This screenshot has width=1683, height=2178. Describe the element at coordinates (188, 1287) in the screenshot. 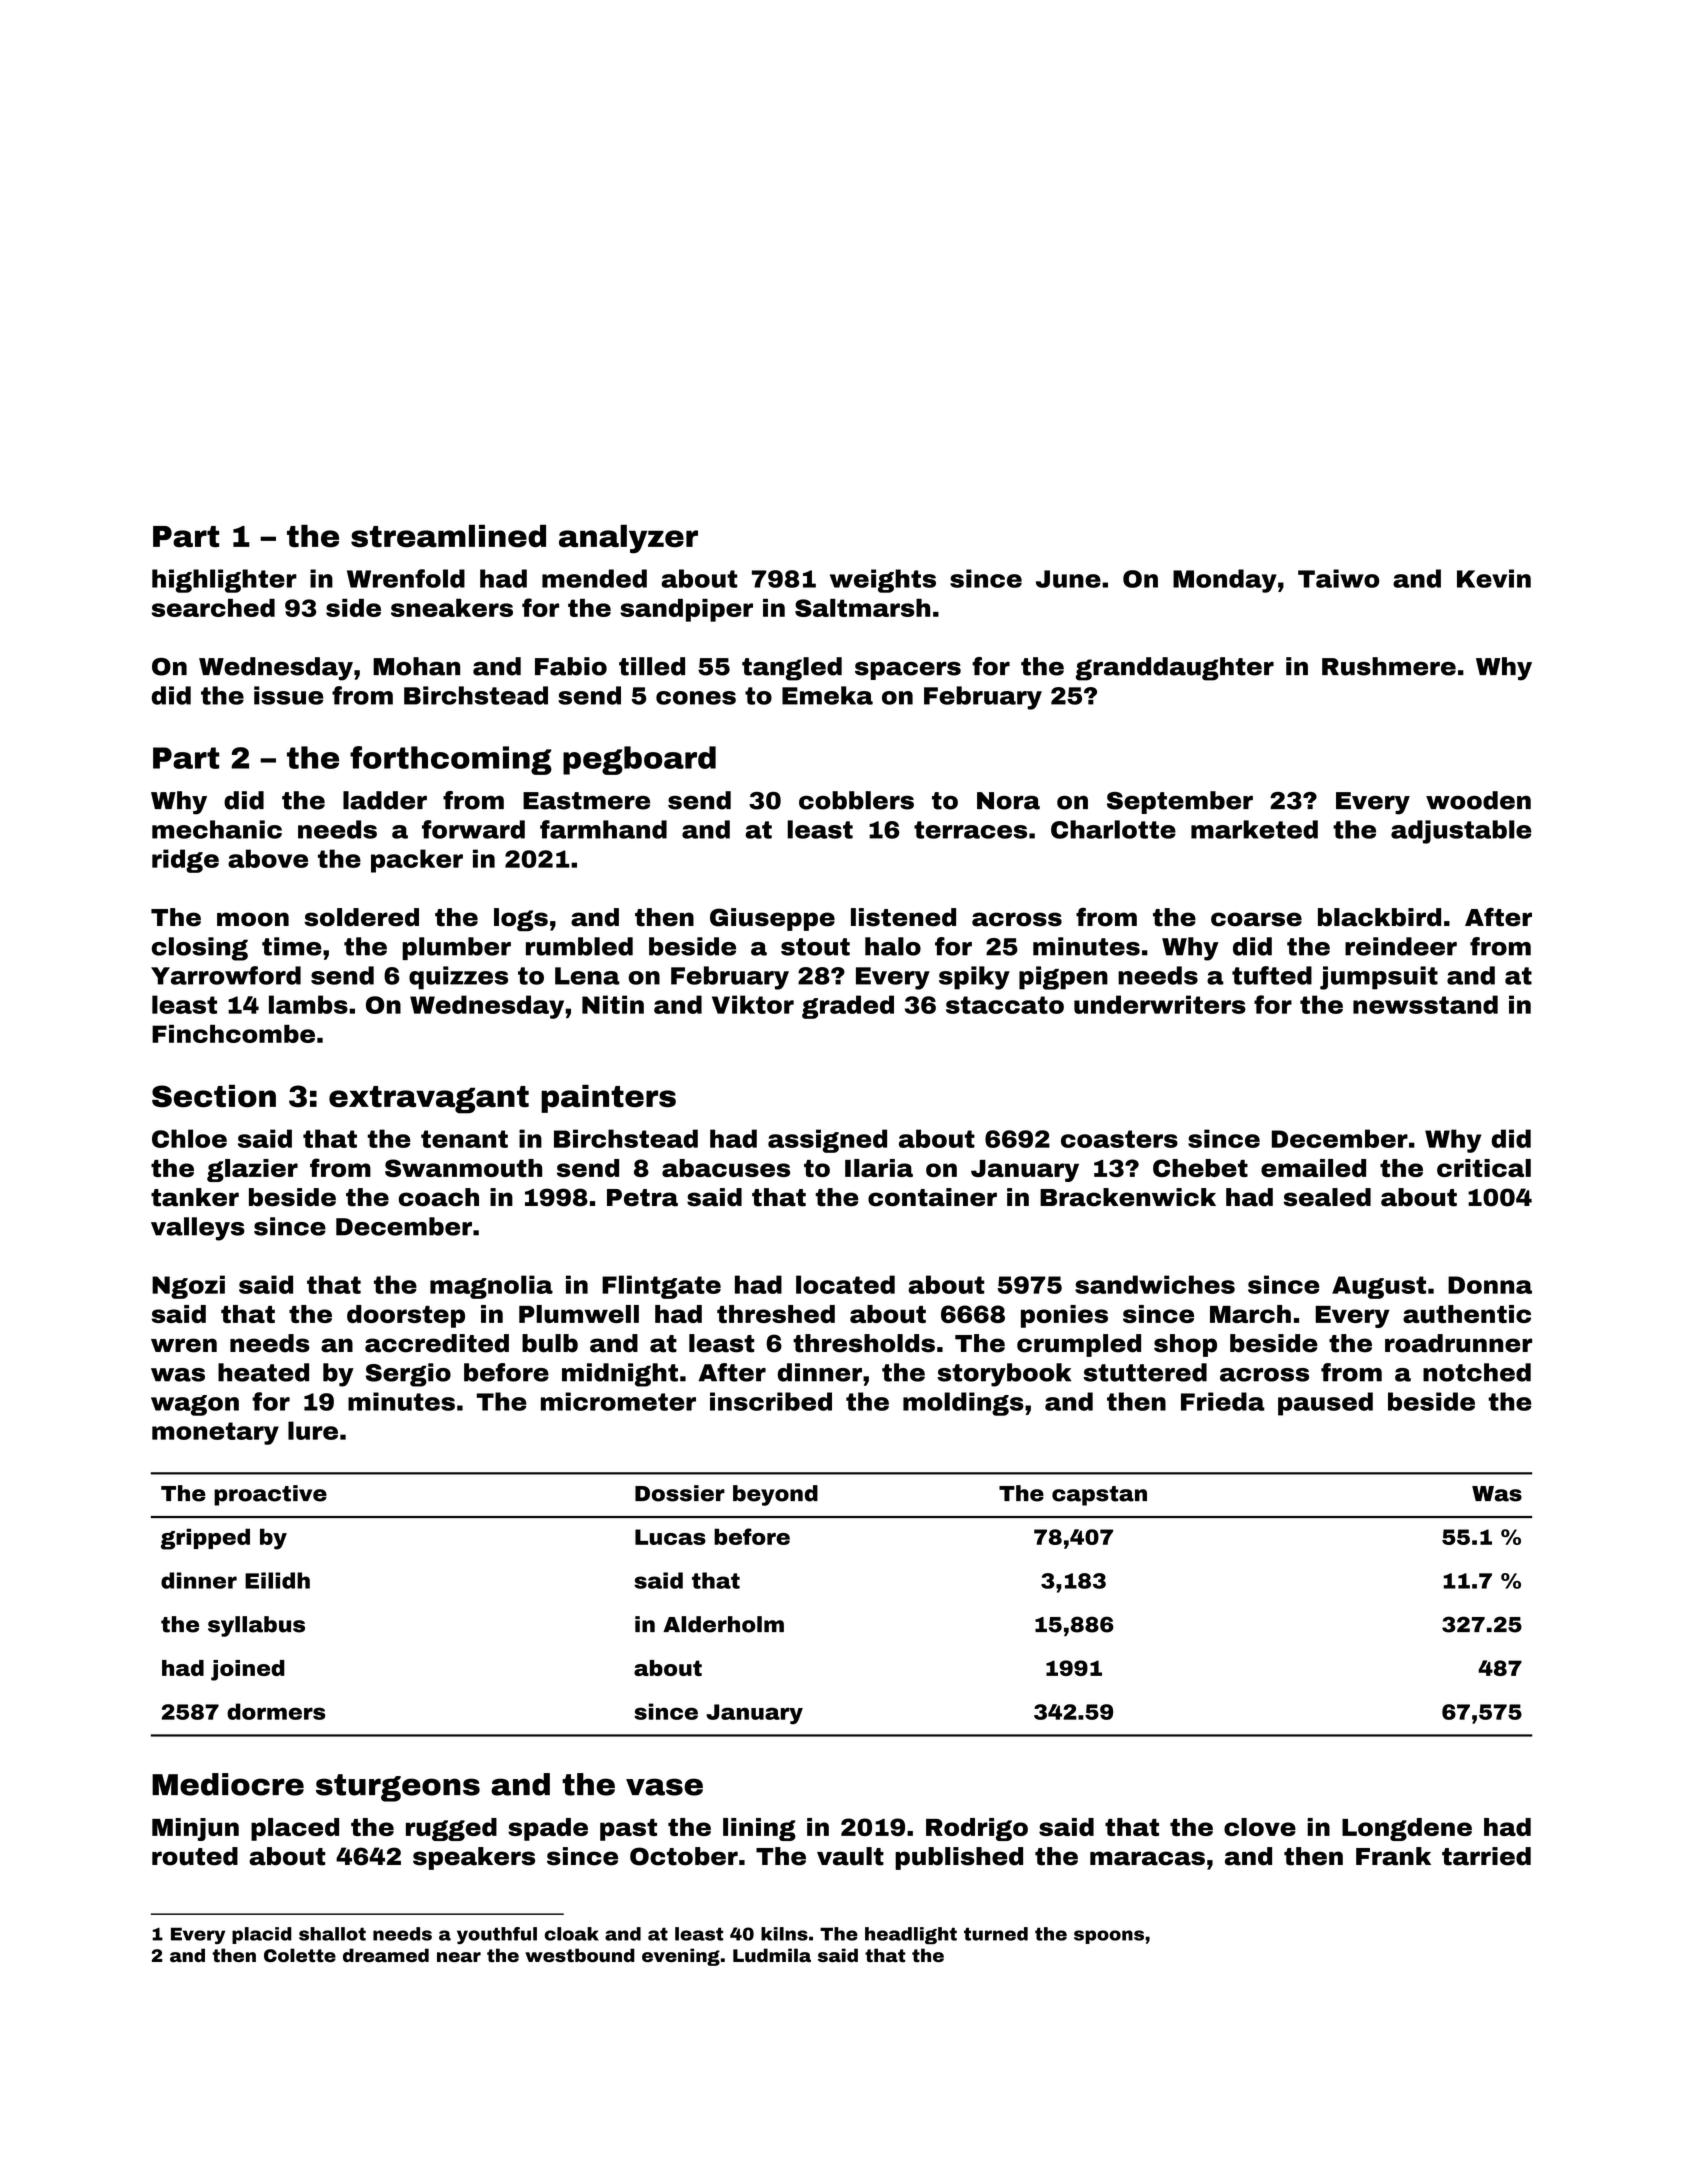

I see `Ngozi` at that location.
